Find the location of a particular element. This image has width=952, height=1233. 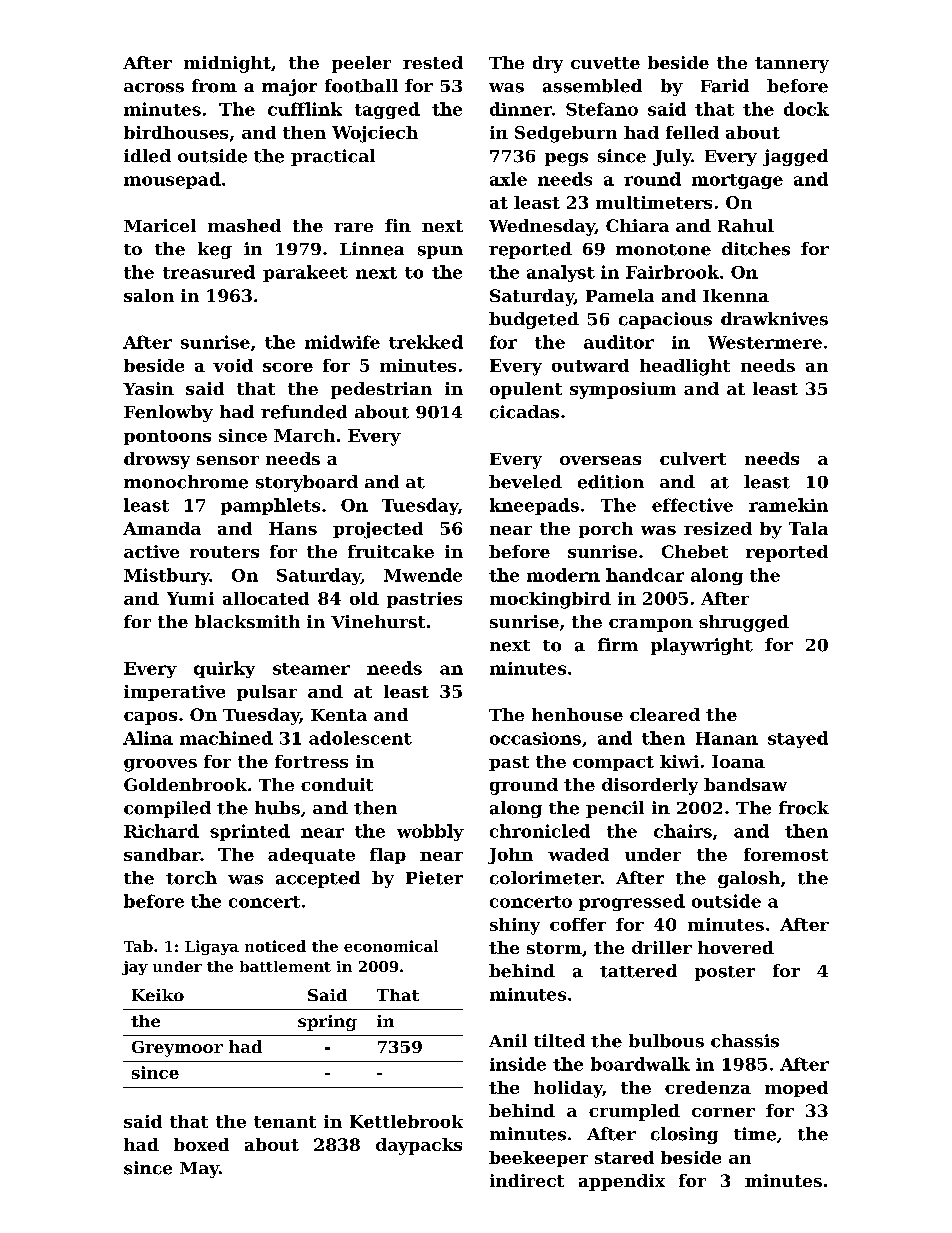

storyboard is located at coordinates (307, 483).
